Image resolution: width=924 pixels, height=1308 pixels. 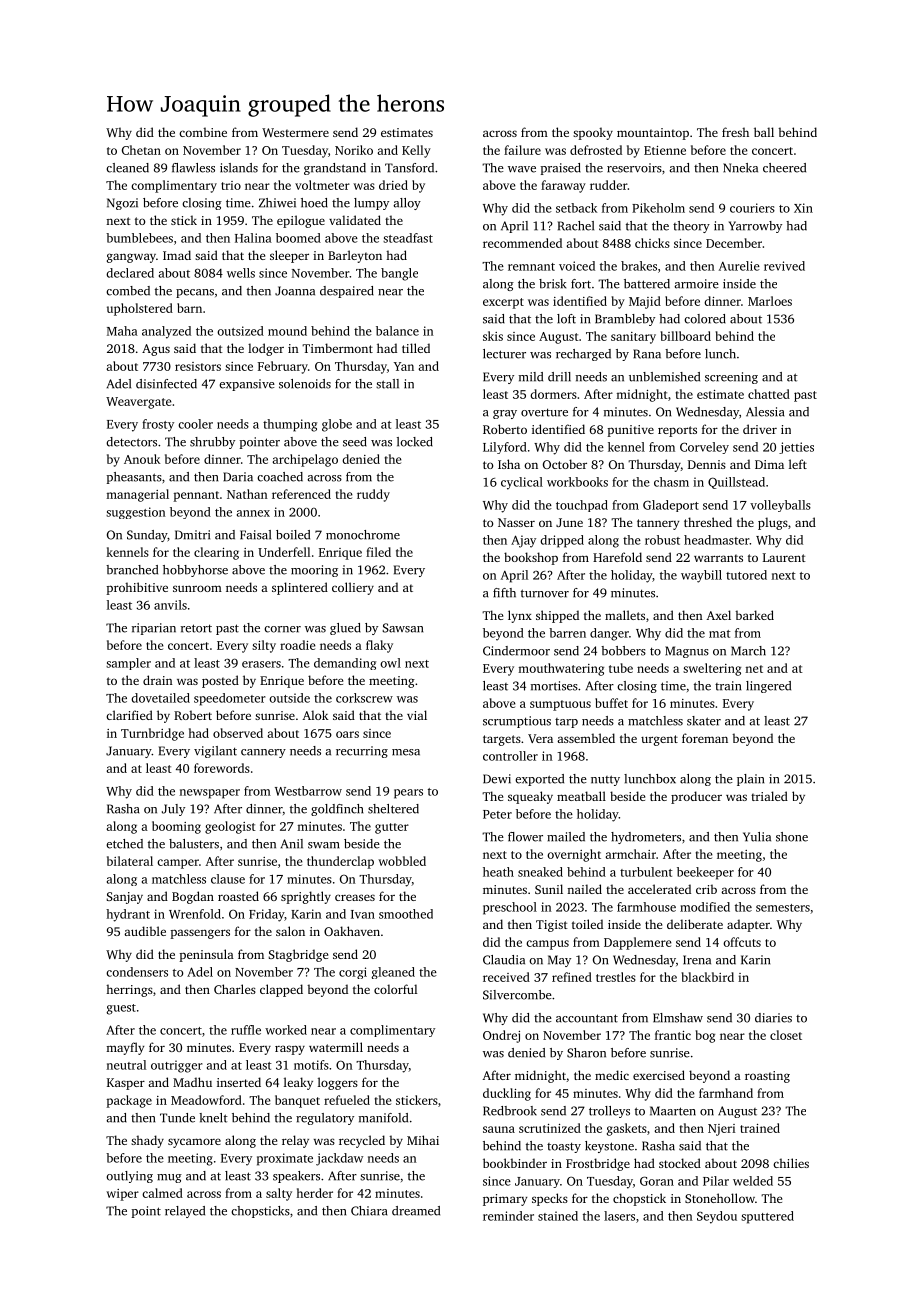 I want to click on urgent, so click(x=659, y=740).
